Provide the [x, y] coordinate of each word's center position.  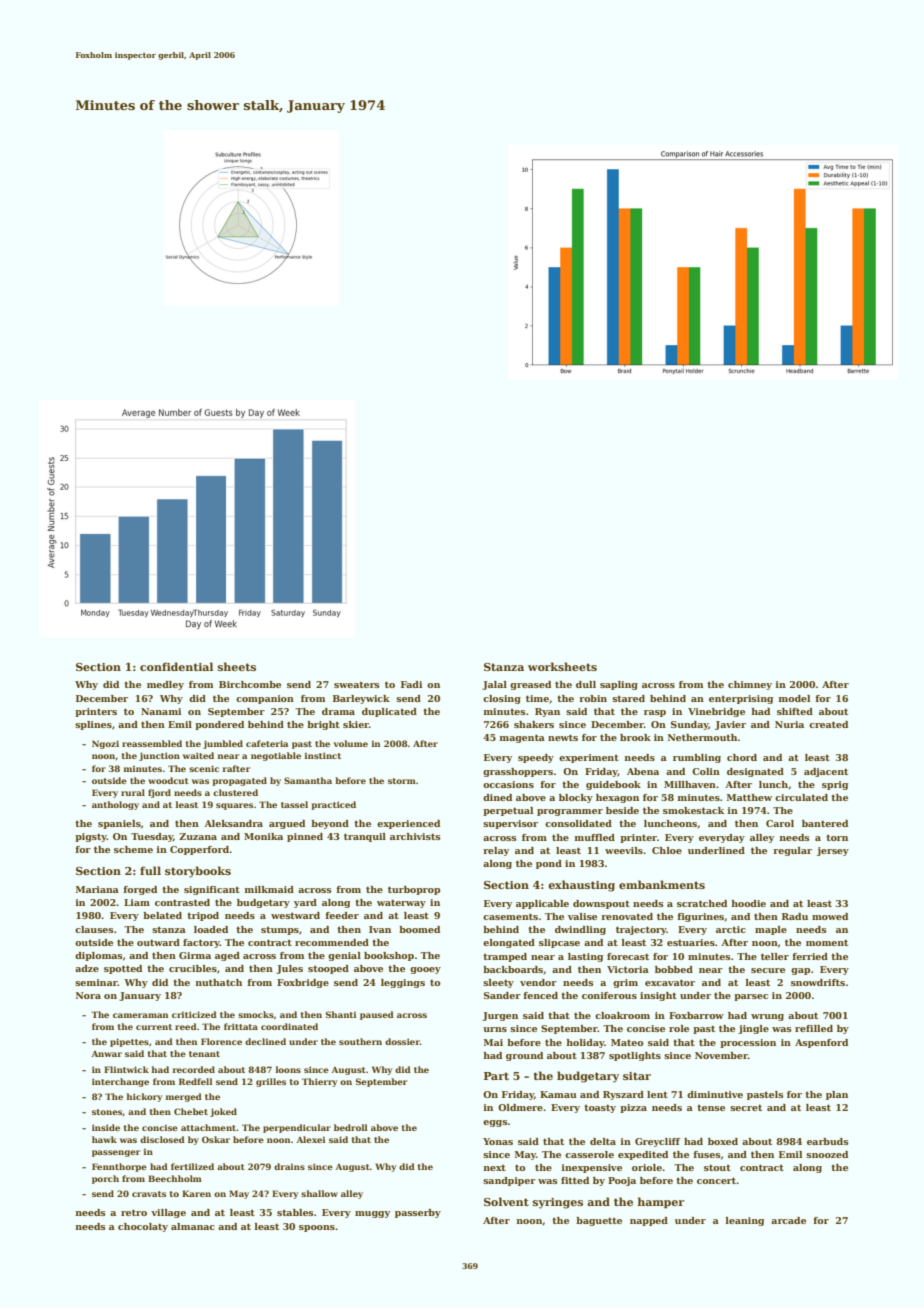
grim [625, 983]
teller [775, 956]
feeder [342, 915]
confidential [176, 666]
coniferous [609, 995]
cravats [149, 1194]
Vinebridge [716, 712]
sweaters [357, 685]
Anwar [106, 1054]
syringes [558, 1203]
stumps [280, 931]
